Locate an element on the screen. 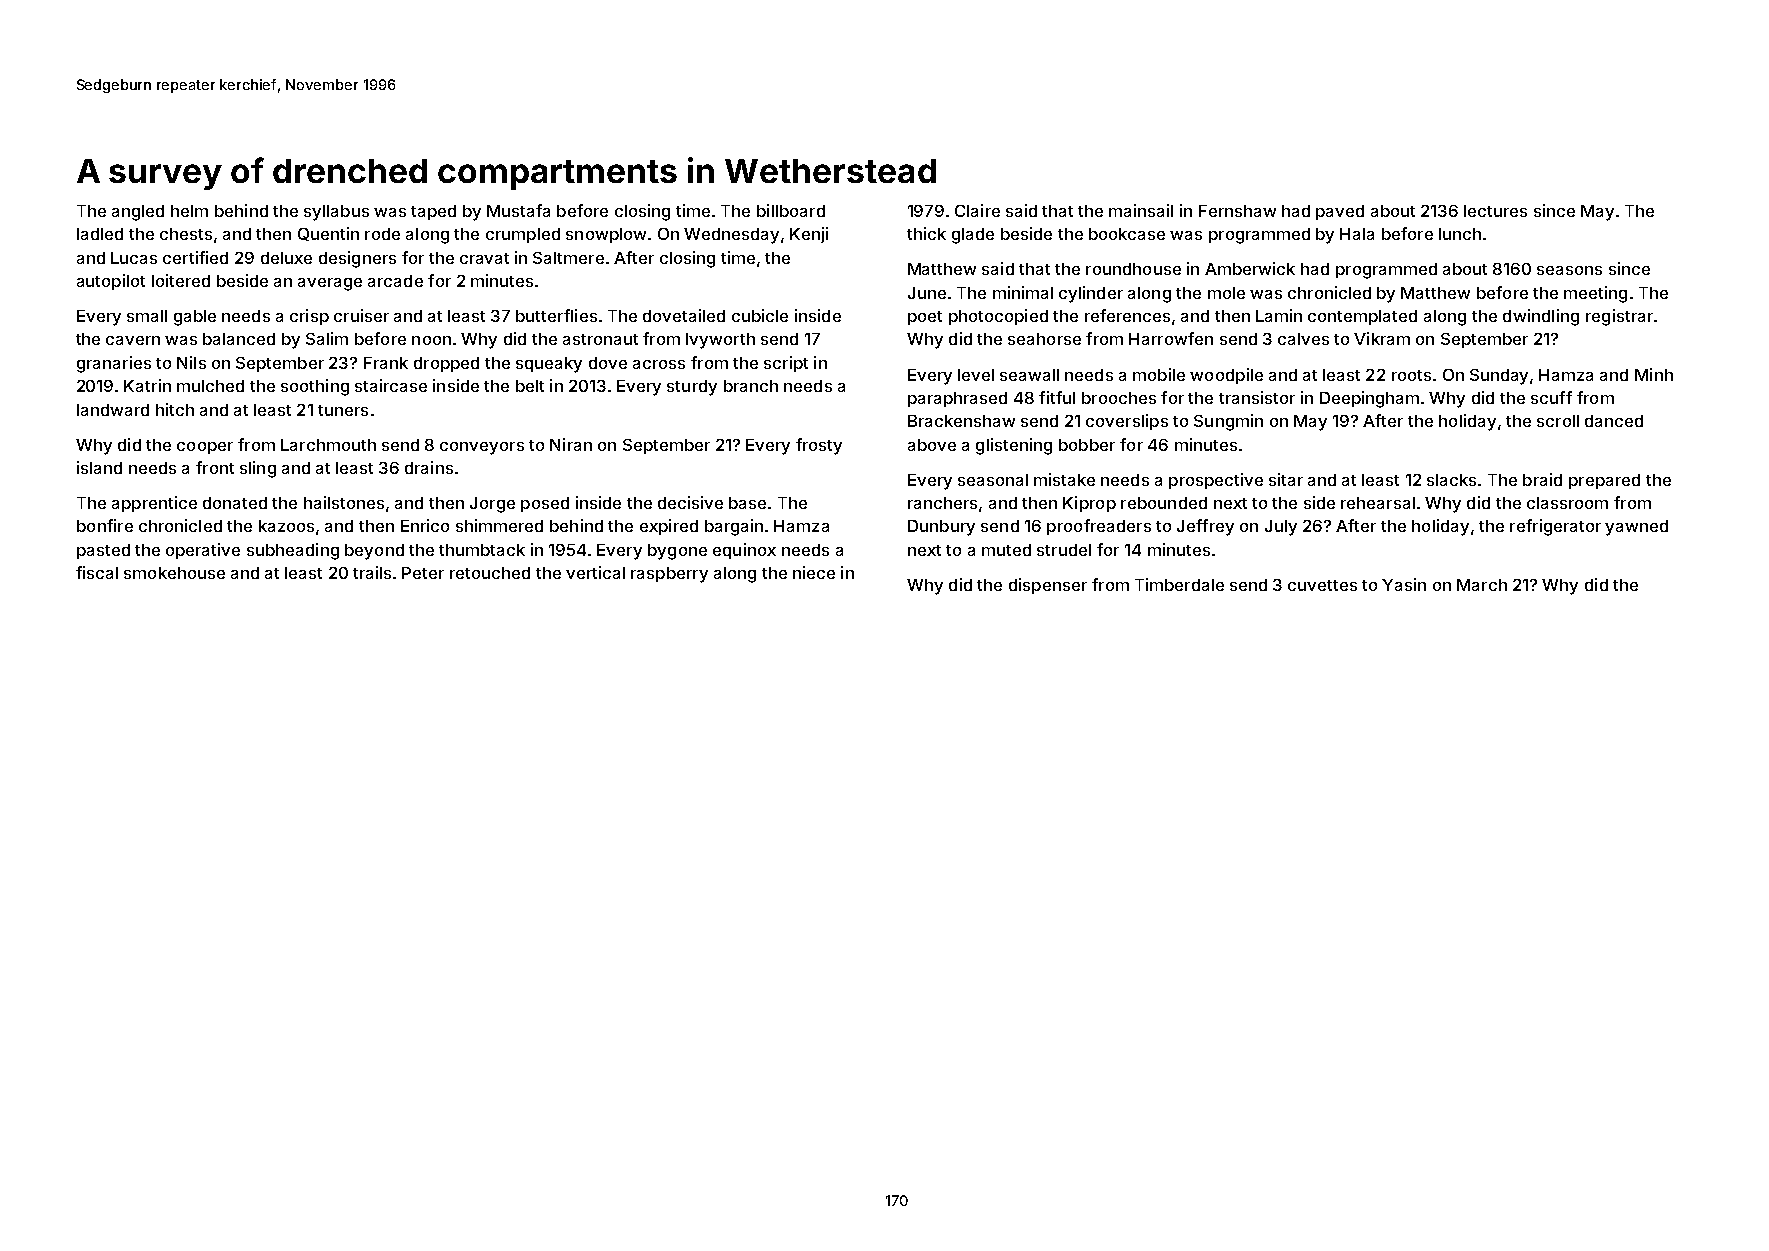 The width and height of the screenshot is (1769, 1251). prepared is located at coordinates (1604, 481).
